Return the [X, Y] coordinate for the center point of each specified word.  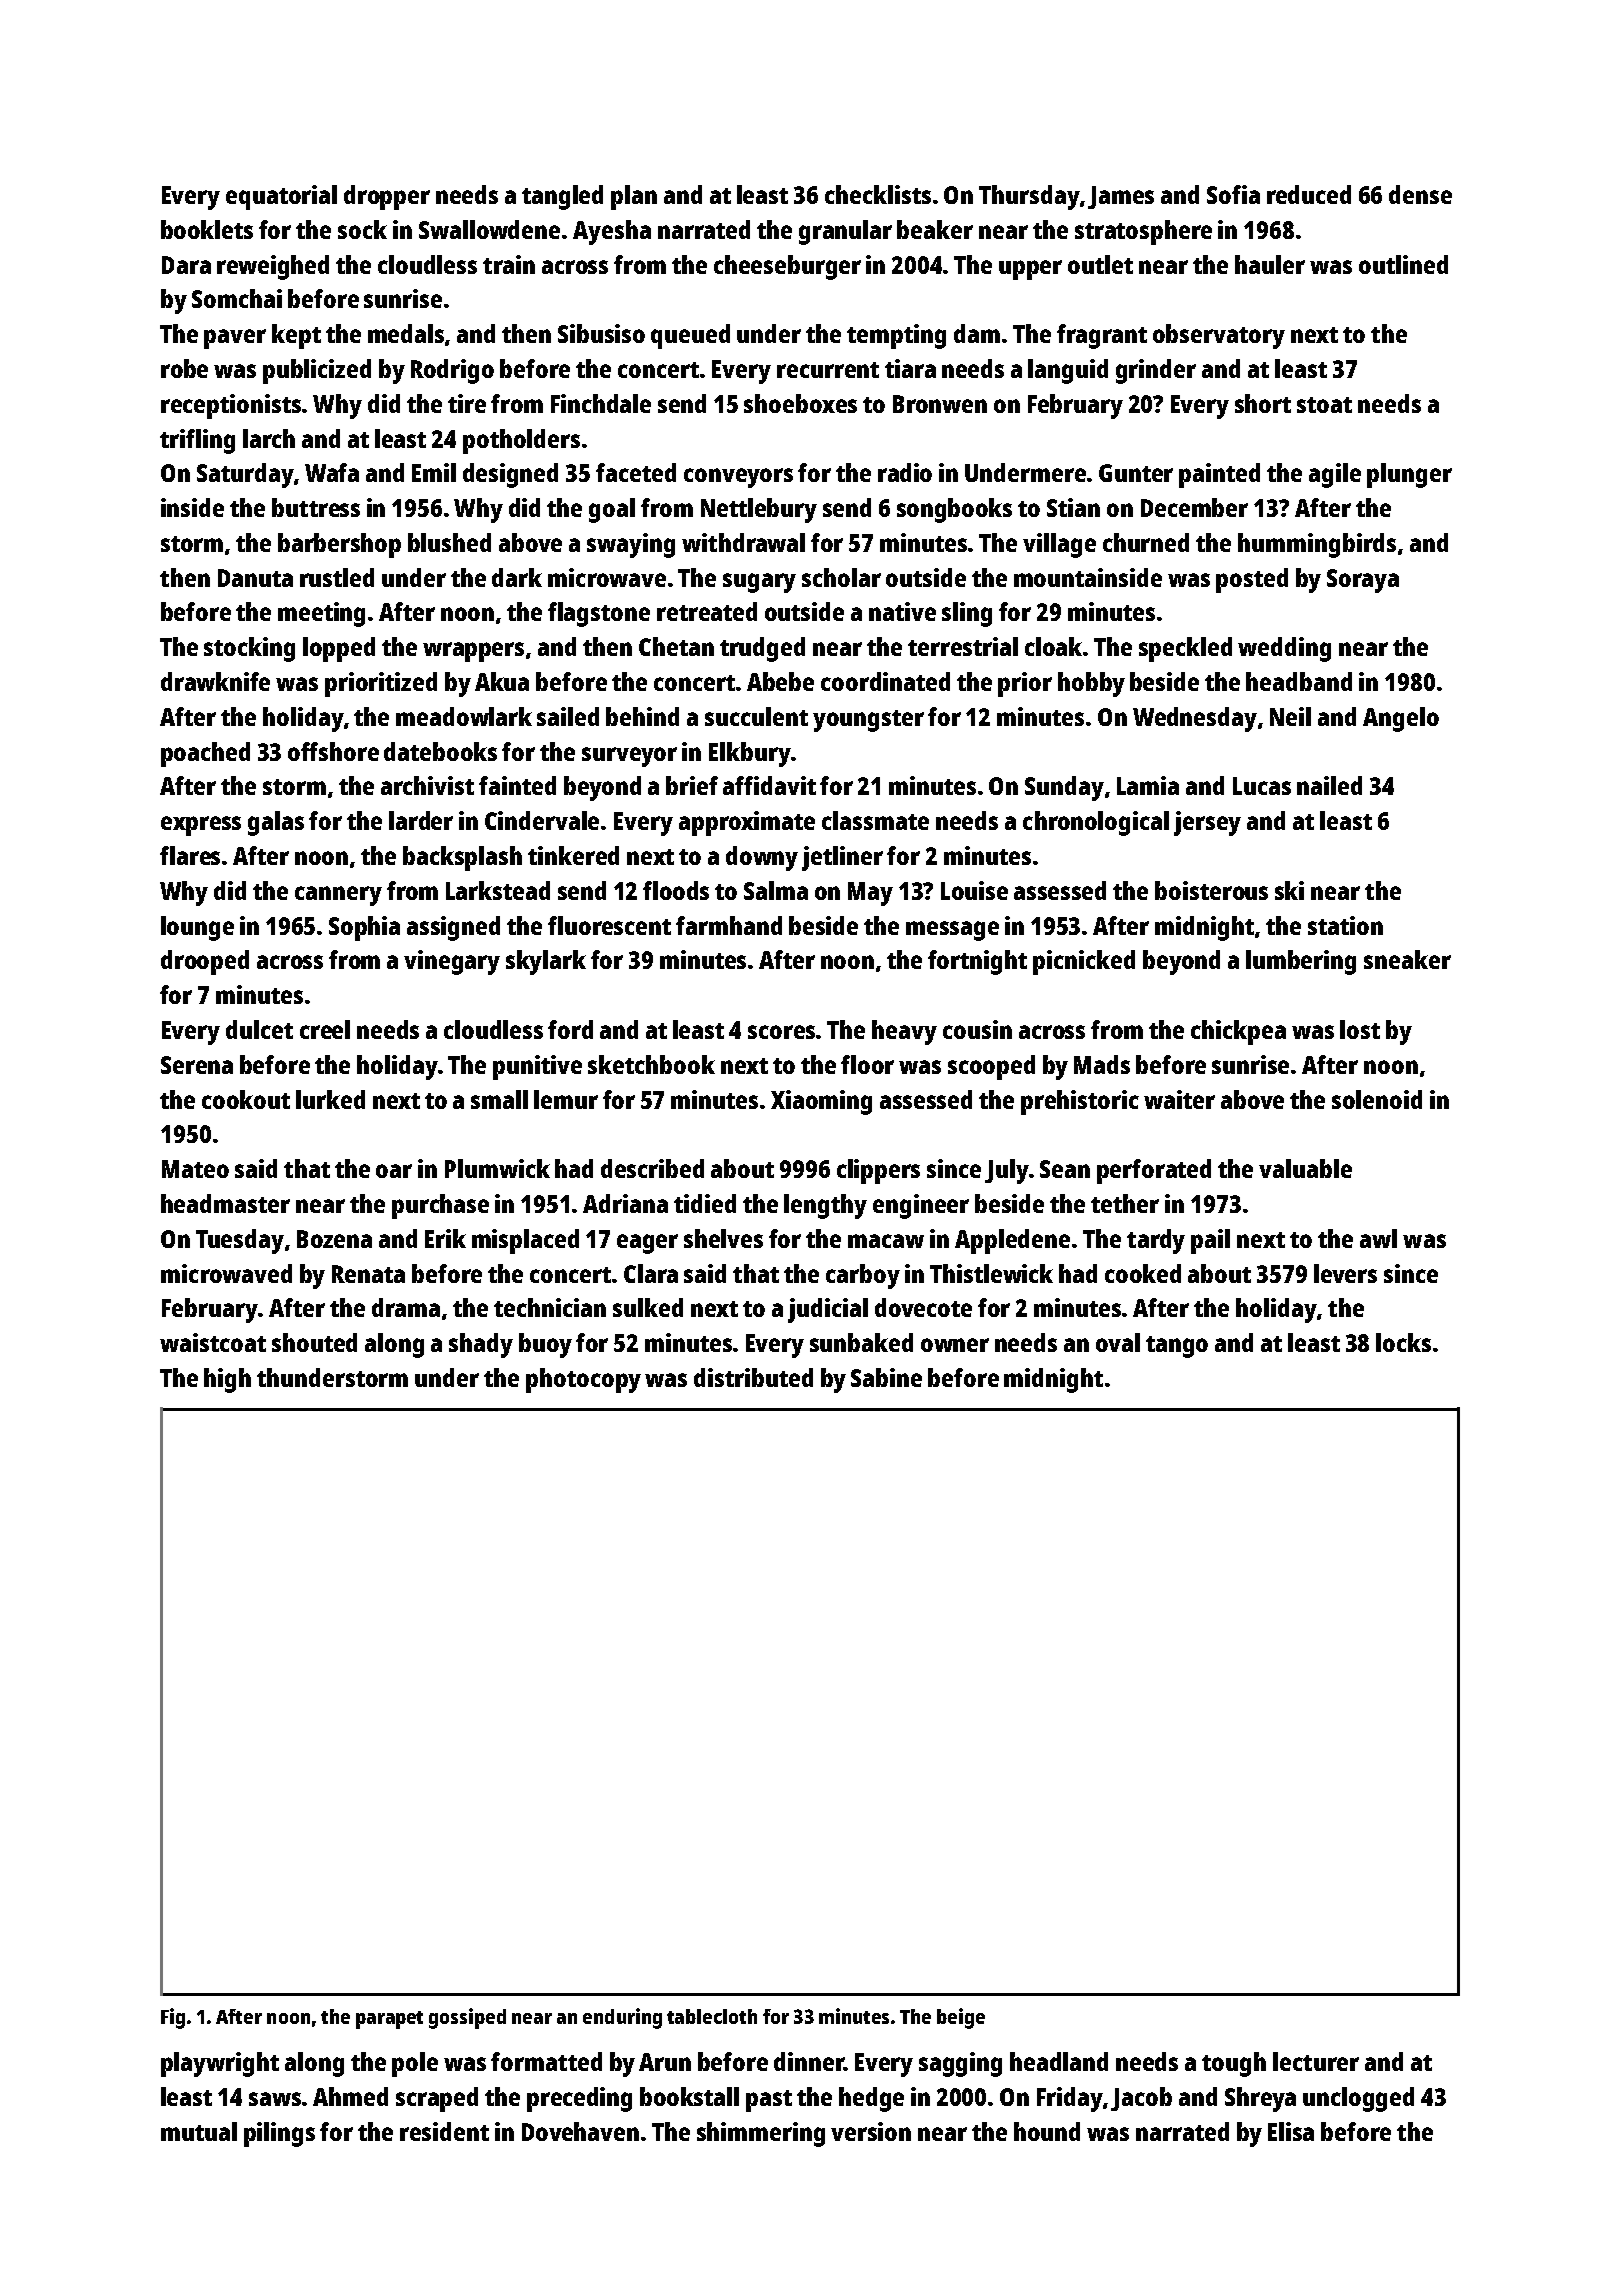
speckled [1185, 649]
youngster [868, 721]
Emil [434, 472]
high [227, 1380]
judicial [828, 1310]
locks [1403, 1342]
